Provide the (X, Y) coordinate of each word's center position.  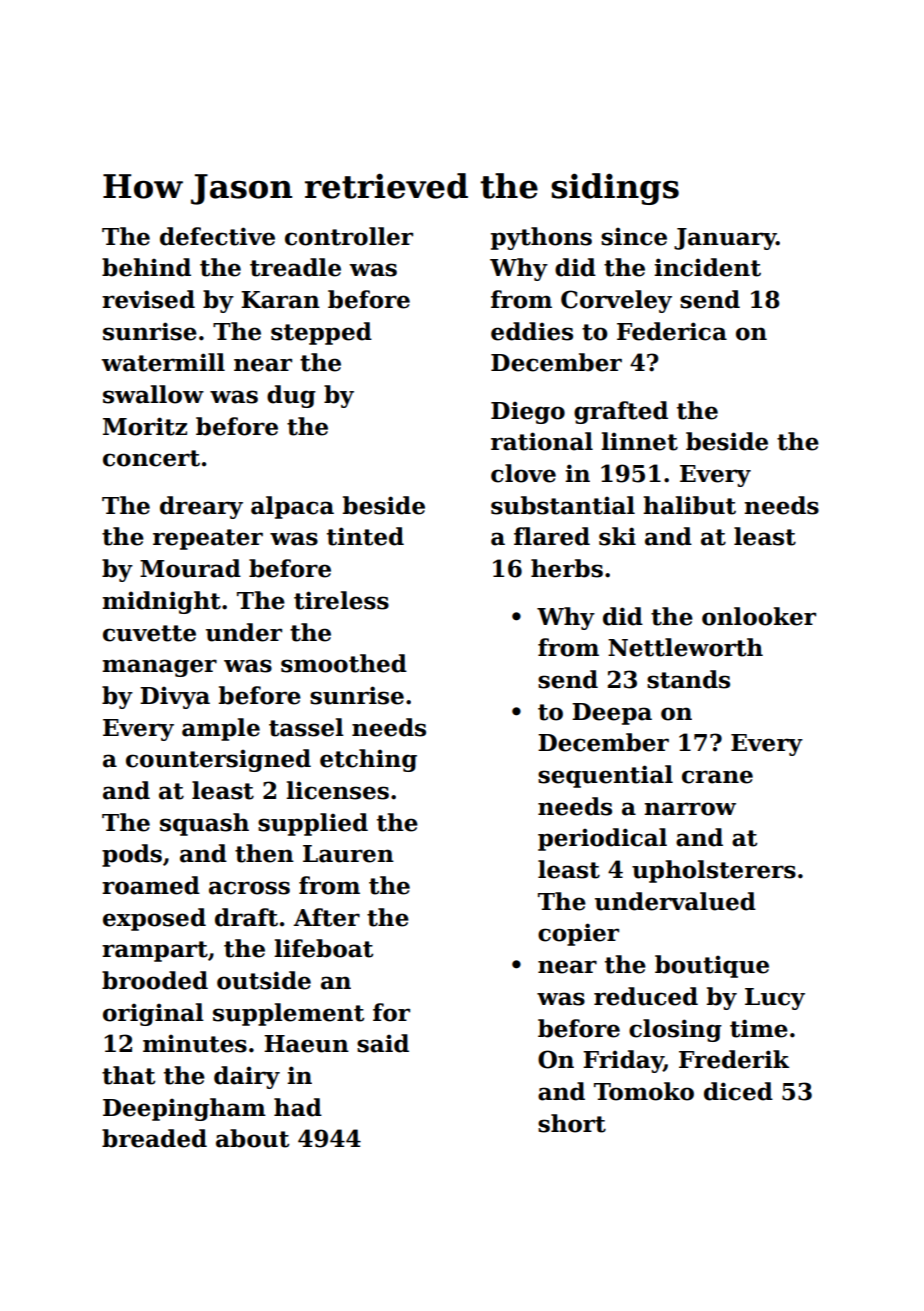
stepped (321, 333)
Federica (672, 331)
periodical (602, 839)
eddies (532, 331)
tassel (306, 727)
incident (707, 267)
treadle (295, 267)
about (252, 1138)
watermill (163, 362)
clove (523, 473)
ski (617, 536)
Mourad (190, 568)
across (249, 888)
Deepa (612, 714)
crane (717, 777)
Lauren (348, 854)
